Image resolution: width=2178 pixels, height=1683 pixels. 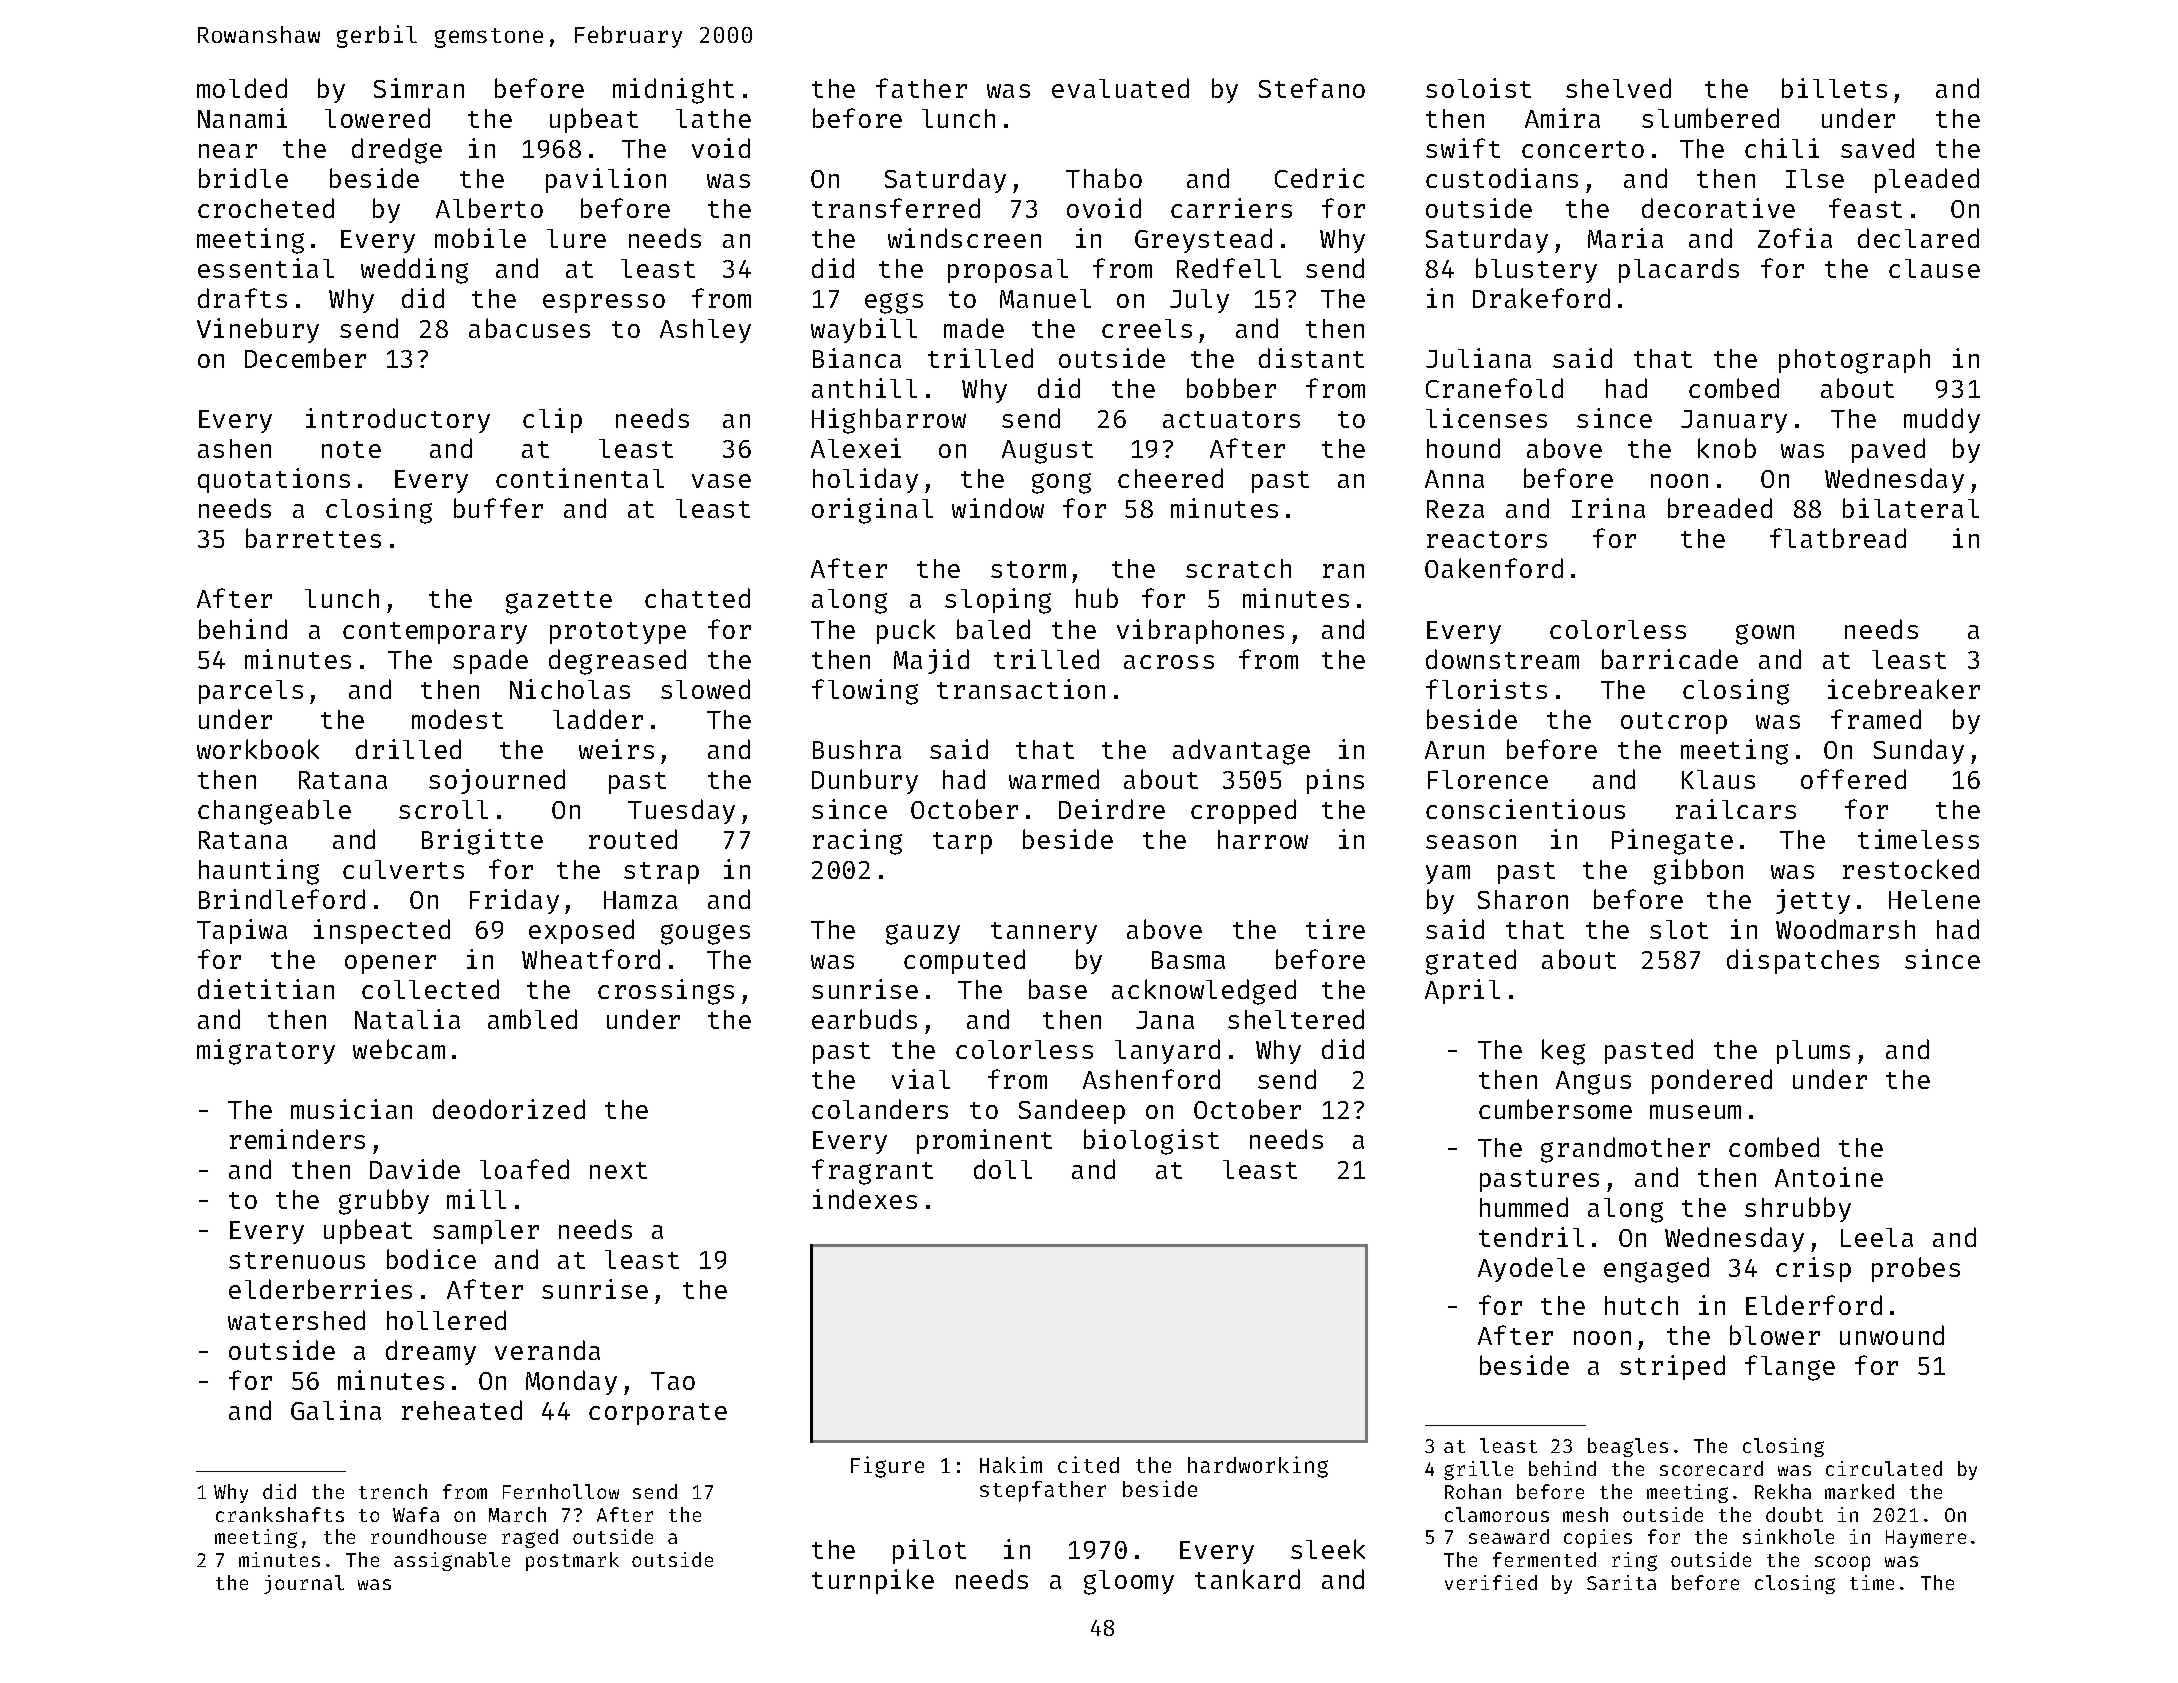 I want to click on shelved, so click(x=1618, y=88).
